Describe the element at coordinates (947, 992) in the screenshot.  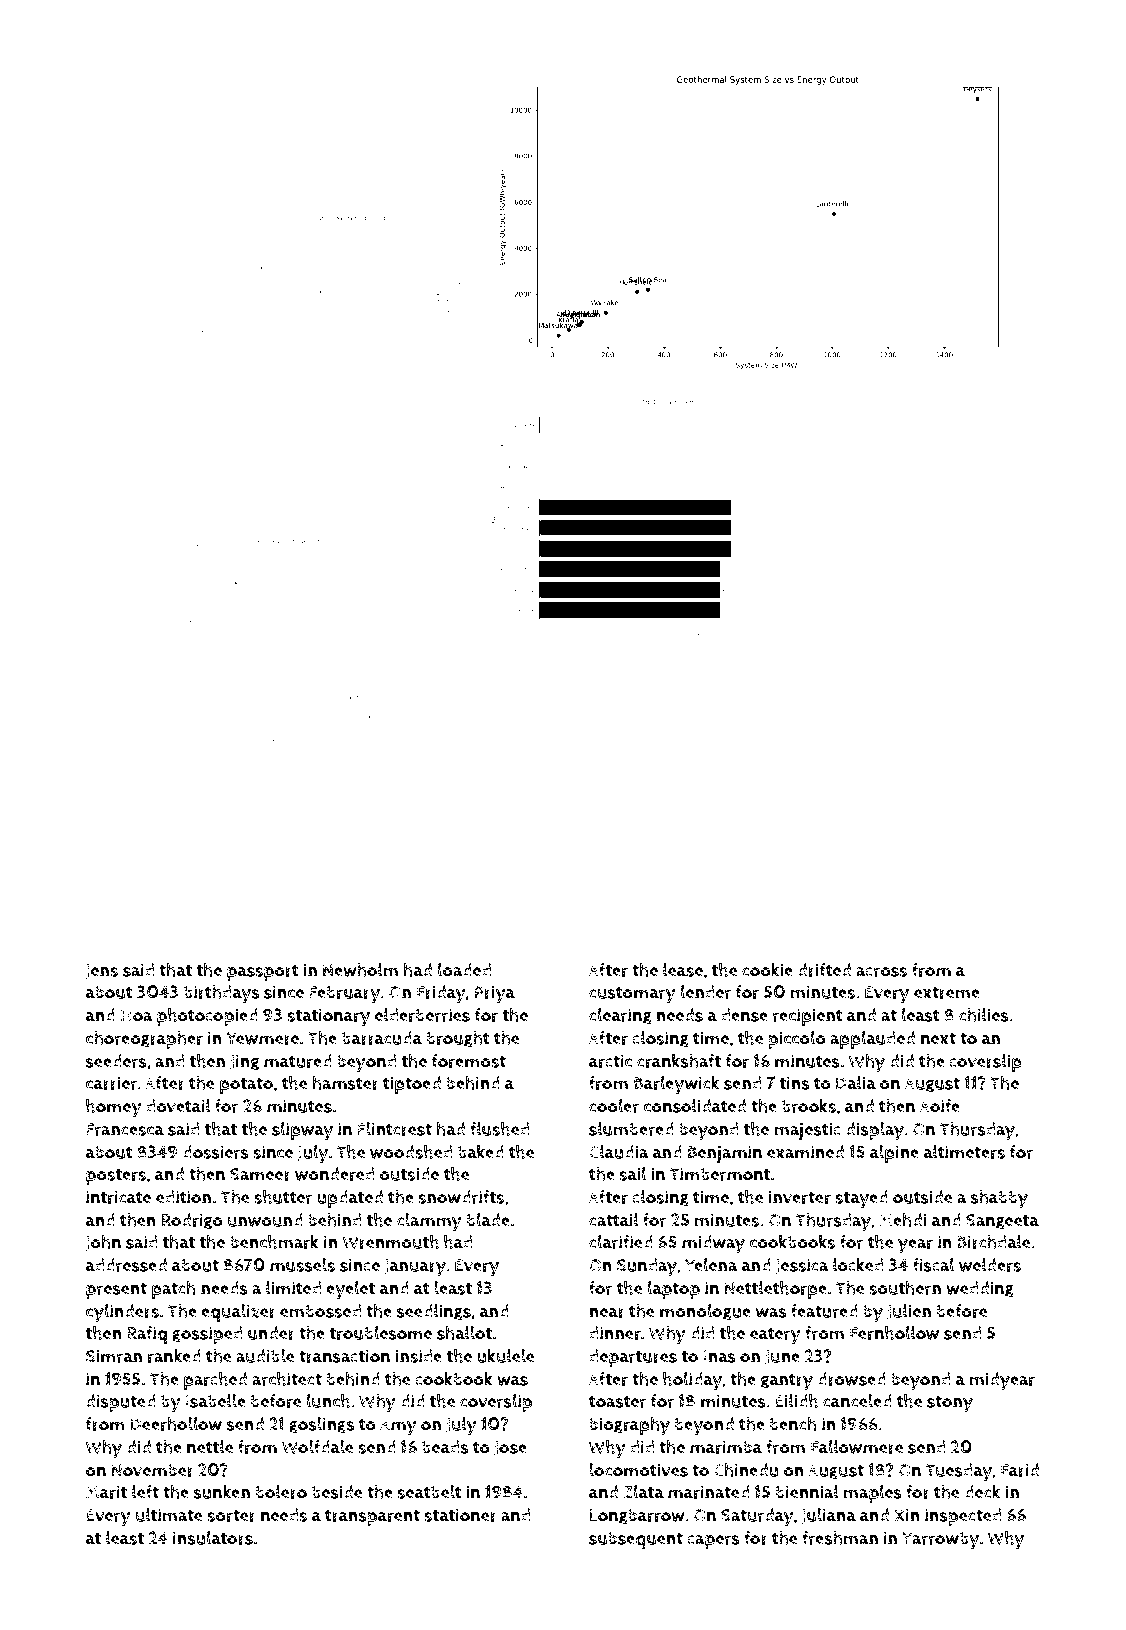
I see `extreme` at that location.
